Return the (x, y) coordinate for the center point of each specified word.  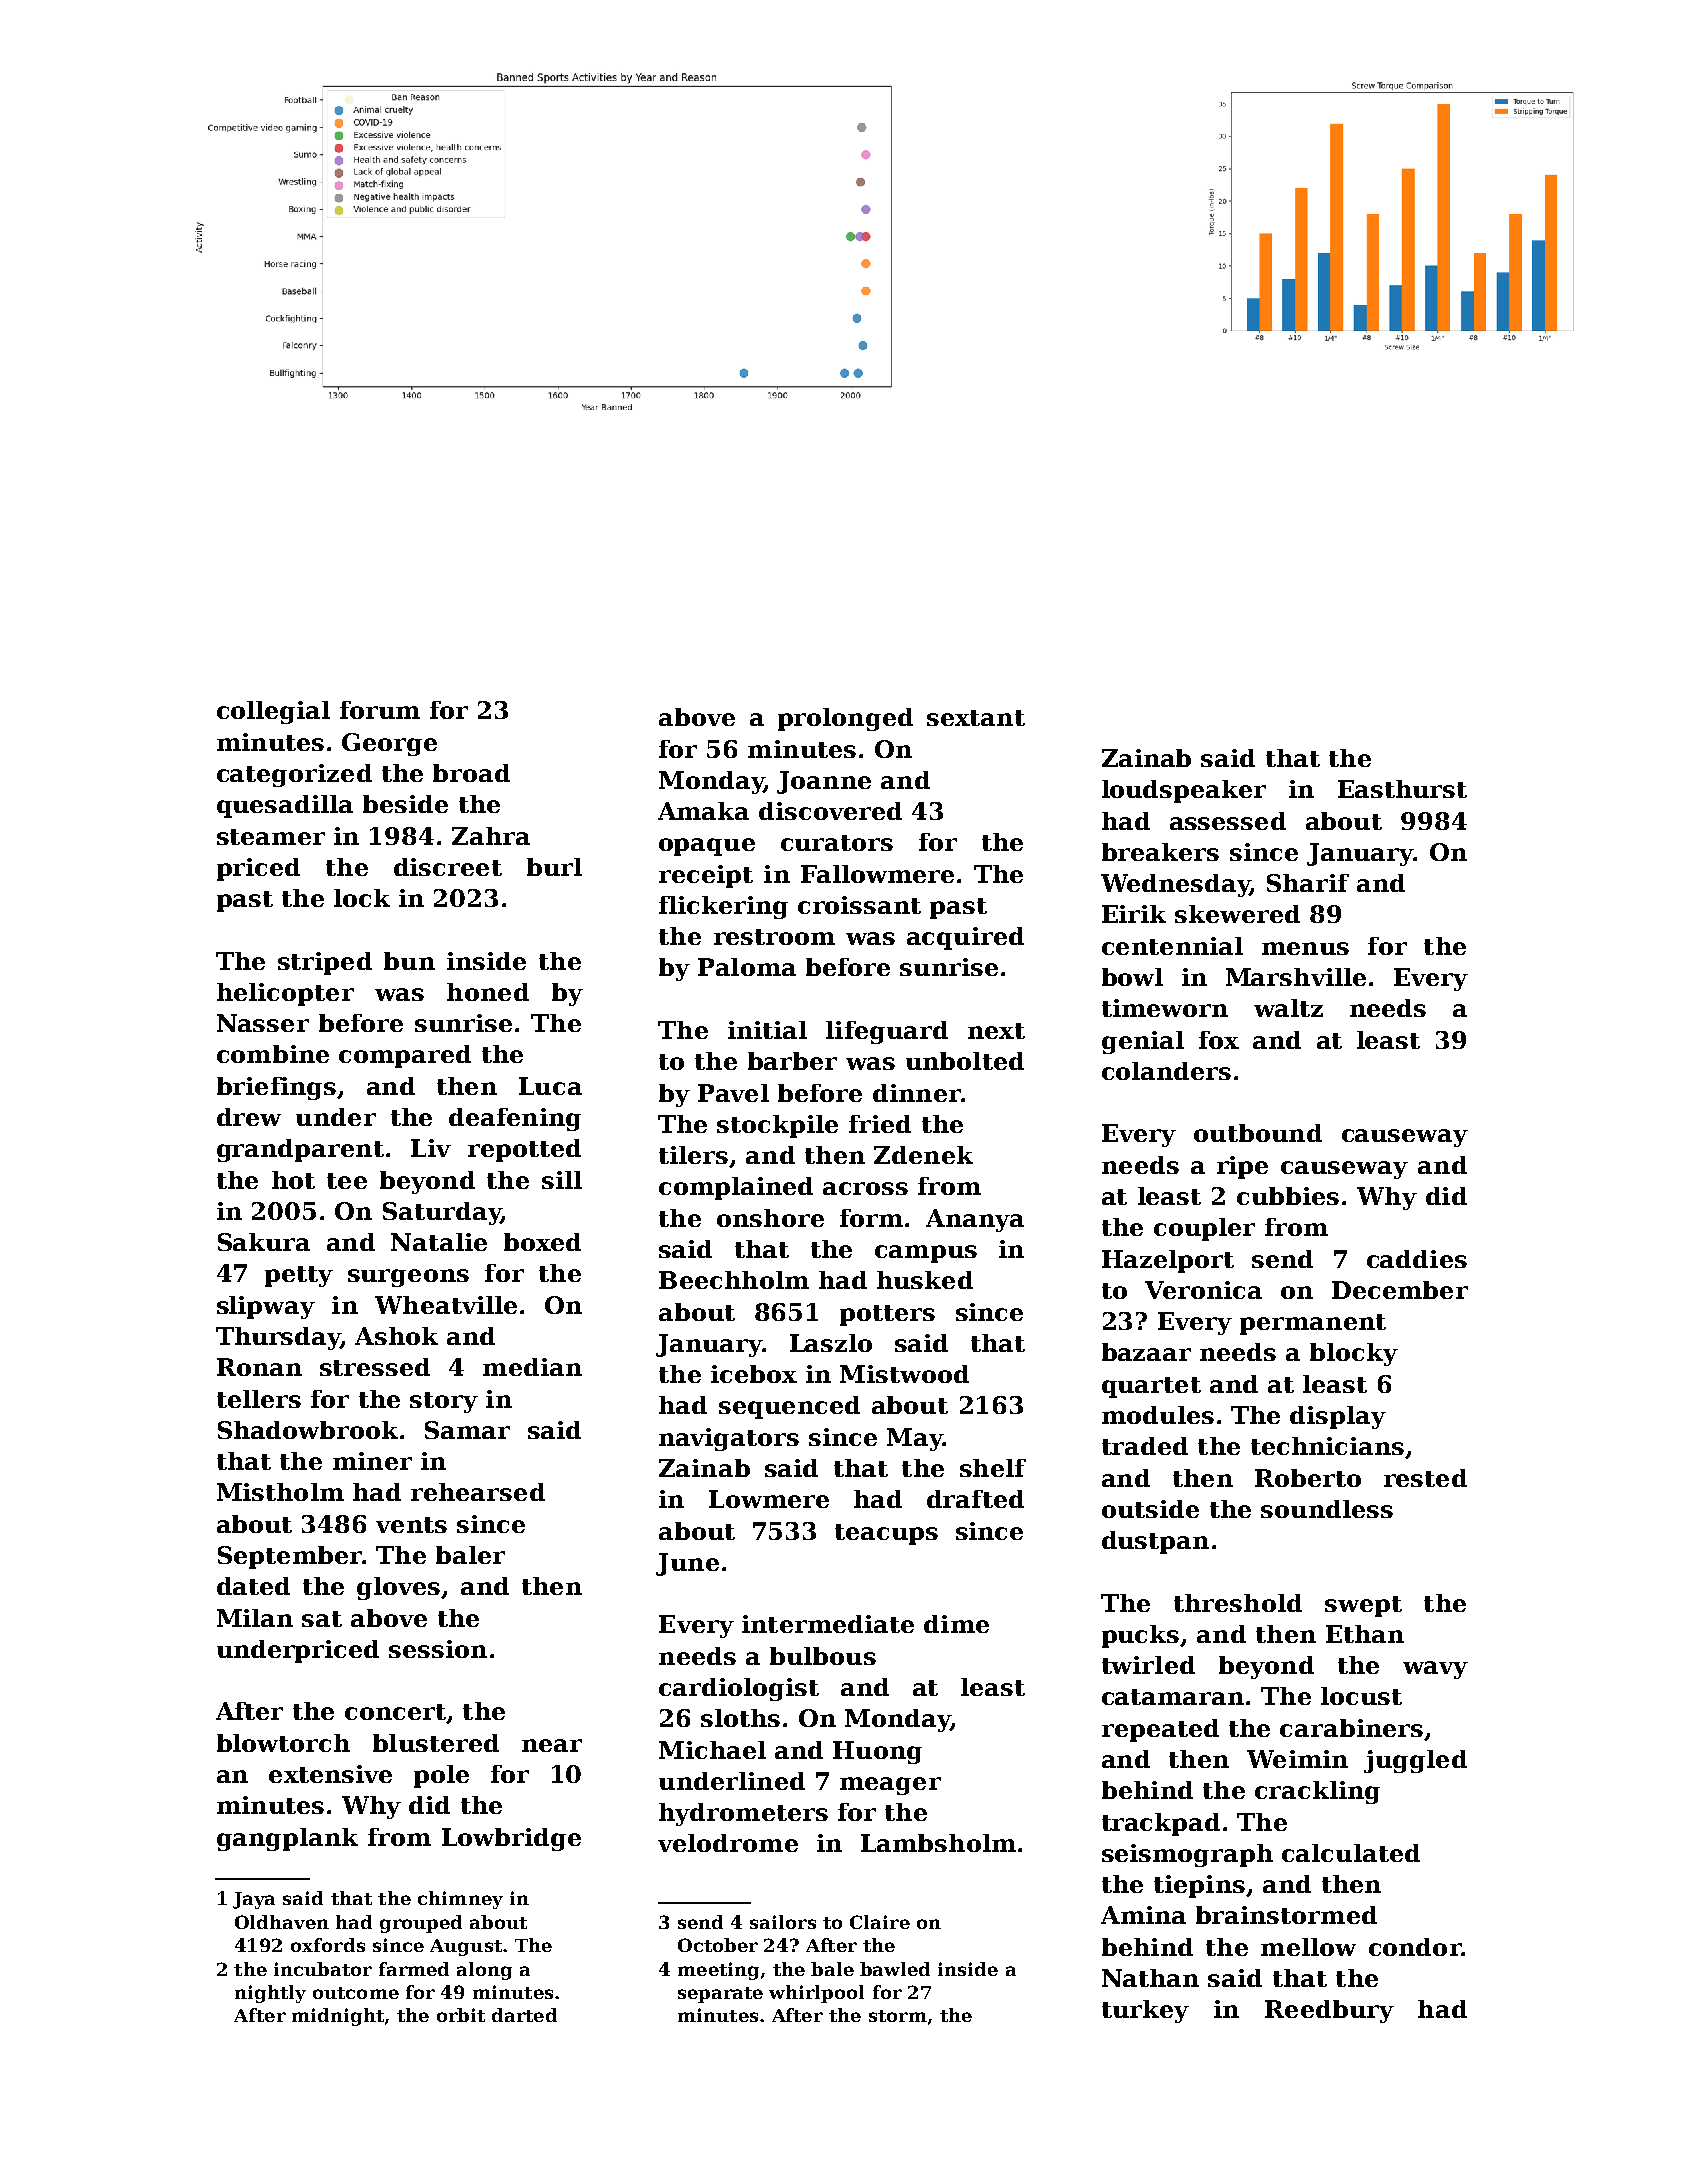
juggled (1415, 1761)
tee (347, 1181)
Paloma (747, 967)
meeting (718, 1971)
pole (441, 1776)
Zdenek (923, 1155)
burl (554, 867)
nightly (270, 1994)
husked (925, 1280)
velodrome (728, 1843)
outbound (1258, 1133)
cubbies (1288, 1196)
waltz (1288, 1008)
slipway (266, 1307)
